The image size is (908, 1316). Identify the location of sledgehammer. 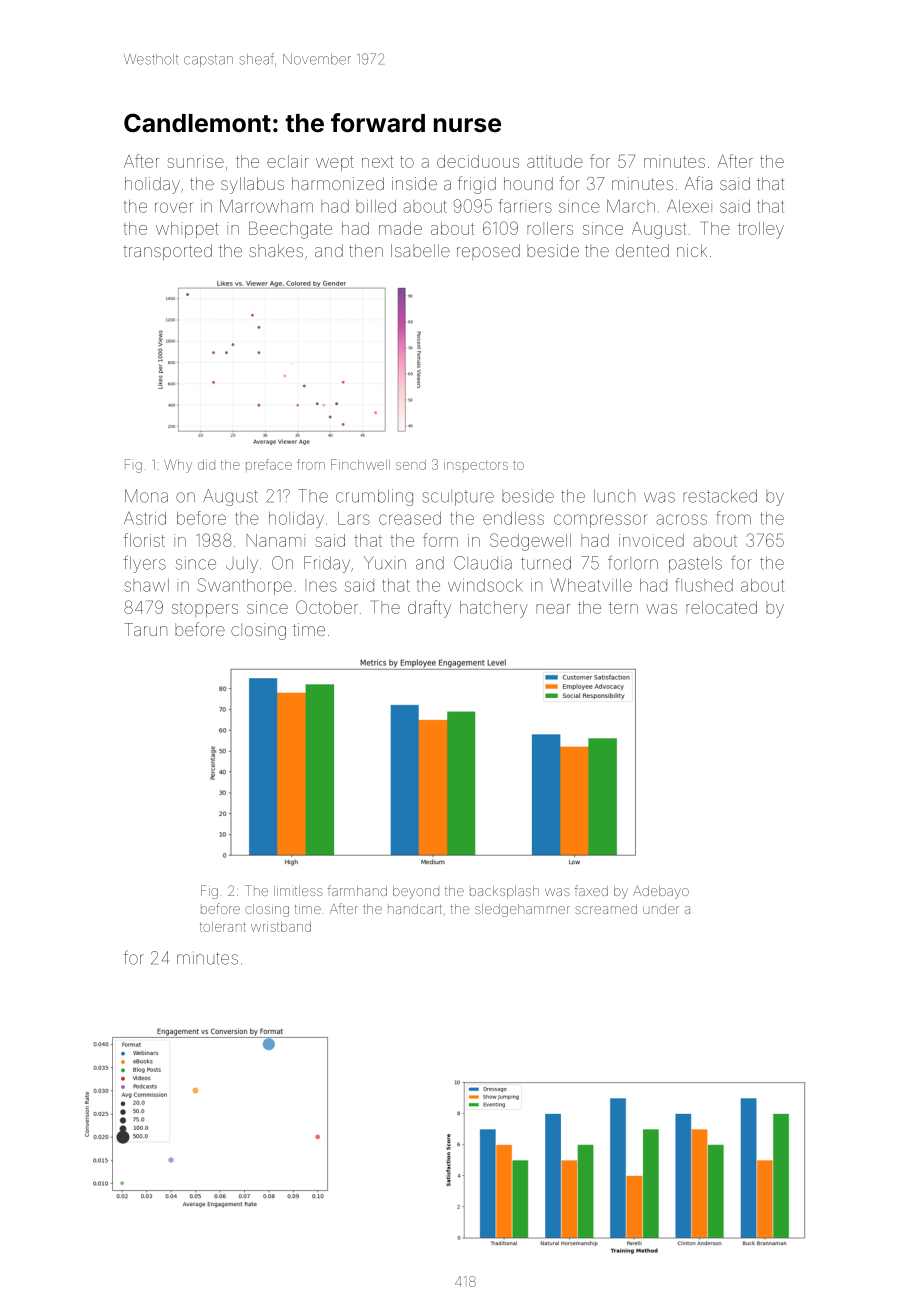
(522, 910).
